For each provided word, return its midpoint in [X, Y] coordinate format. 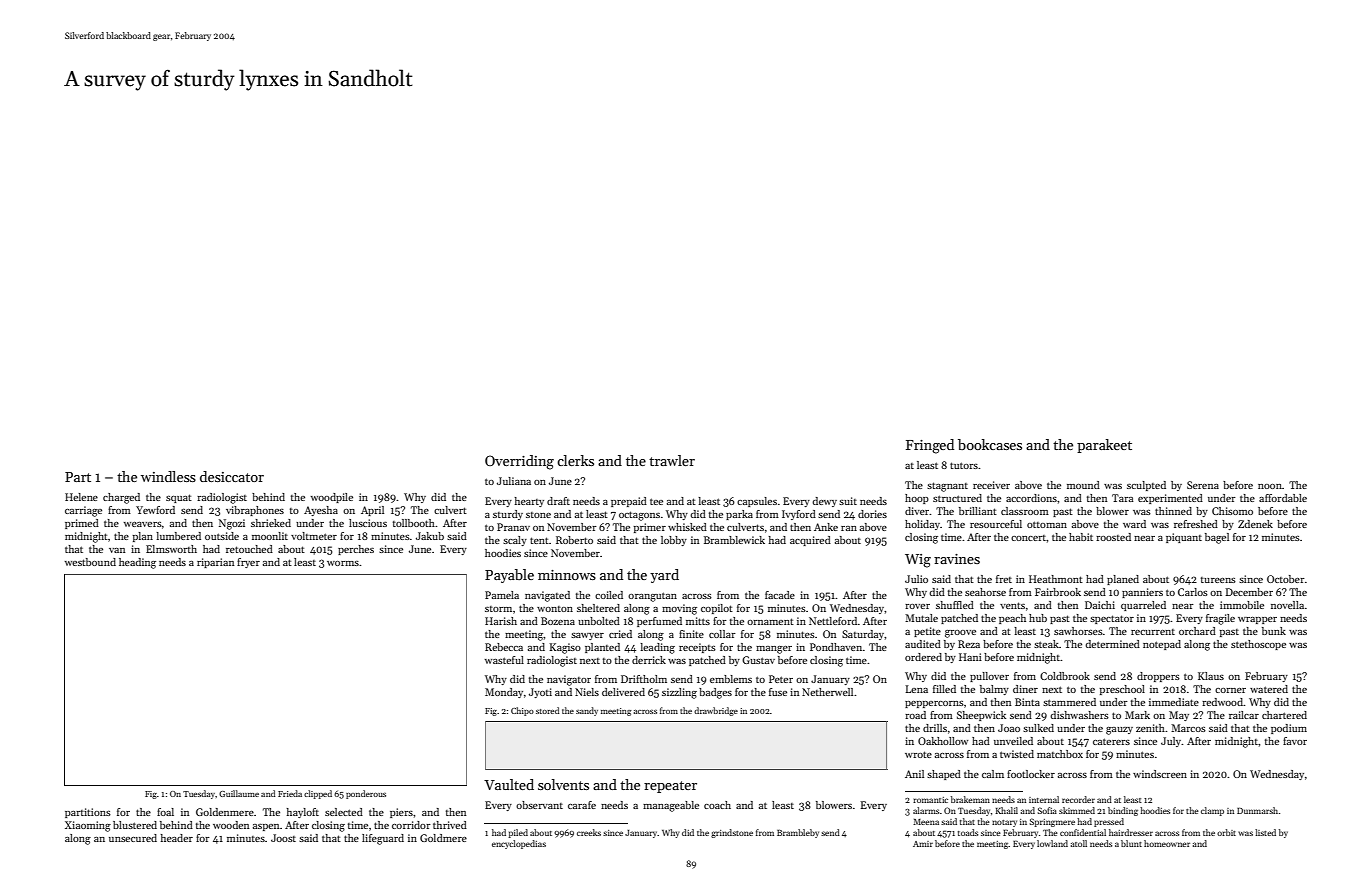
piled [518, 833]
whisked [687, 527]
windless [168, 476]
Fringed [930, 446]
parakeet [1104, 446]
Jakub [430, 536]
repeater [670, 787]
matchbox [1060, 754]
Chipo [522, 711]
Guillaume [239, 793]
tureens [1218, 580]
